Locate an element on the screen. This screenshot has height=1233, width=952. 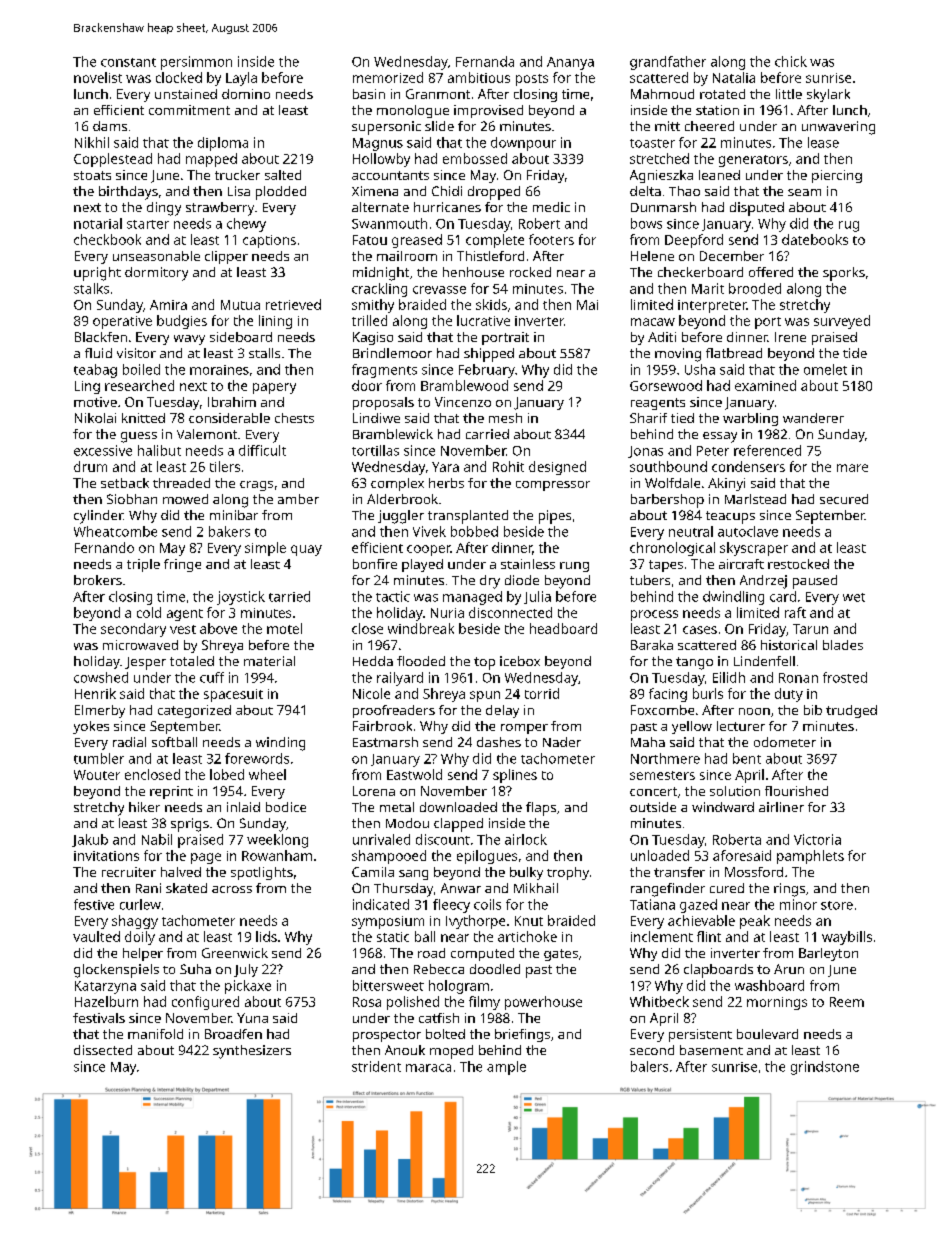
frosted is located at coordinates (845, 677).
